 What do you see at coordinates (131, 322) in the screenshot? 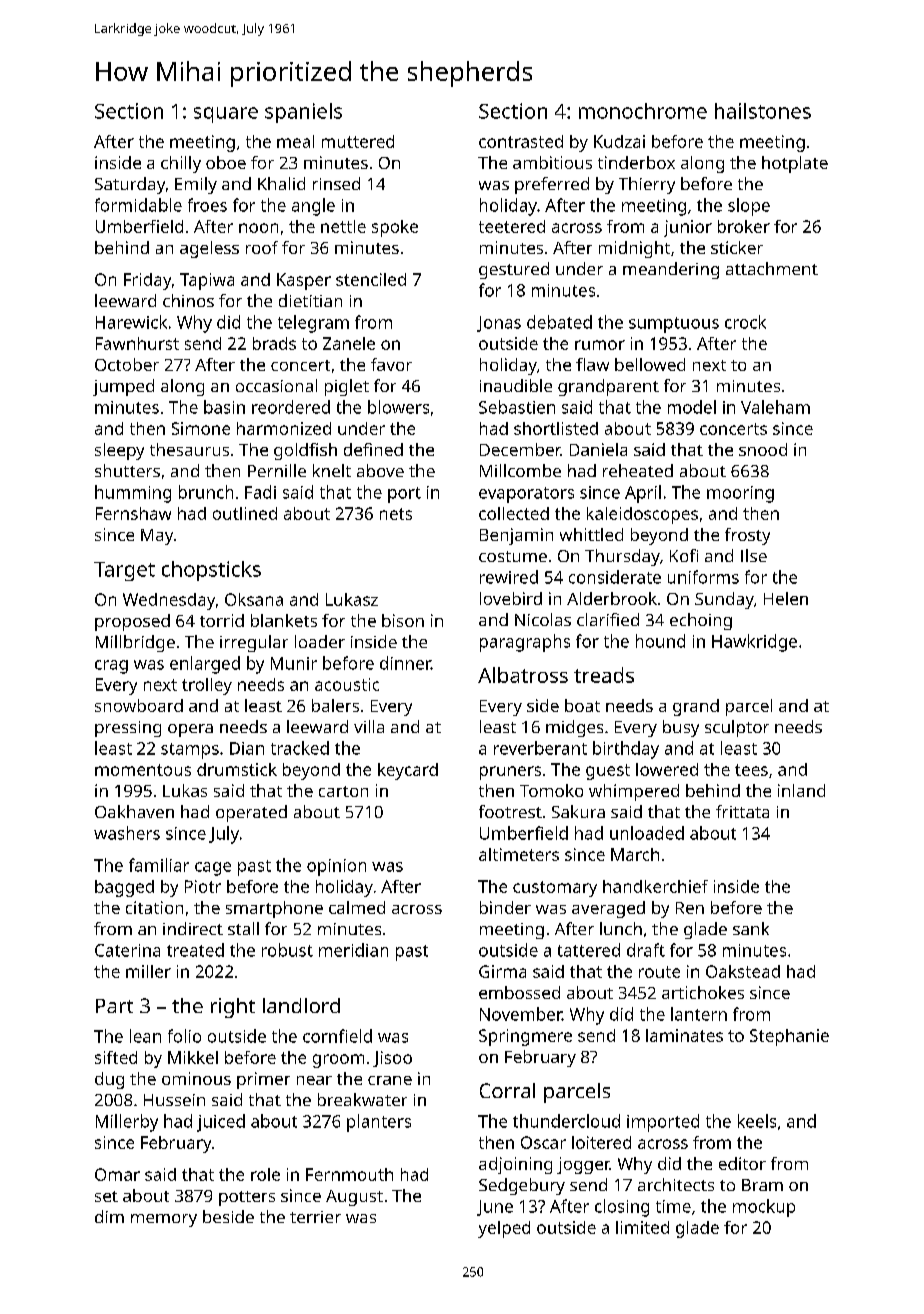
I see `Harewick` at bounding box center [131, 322].
